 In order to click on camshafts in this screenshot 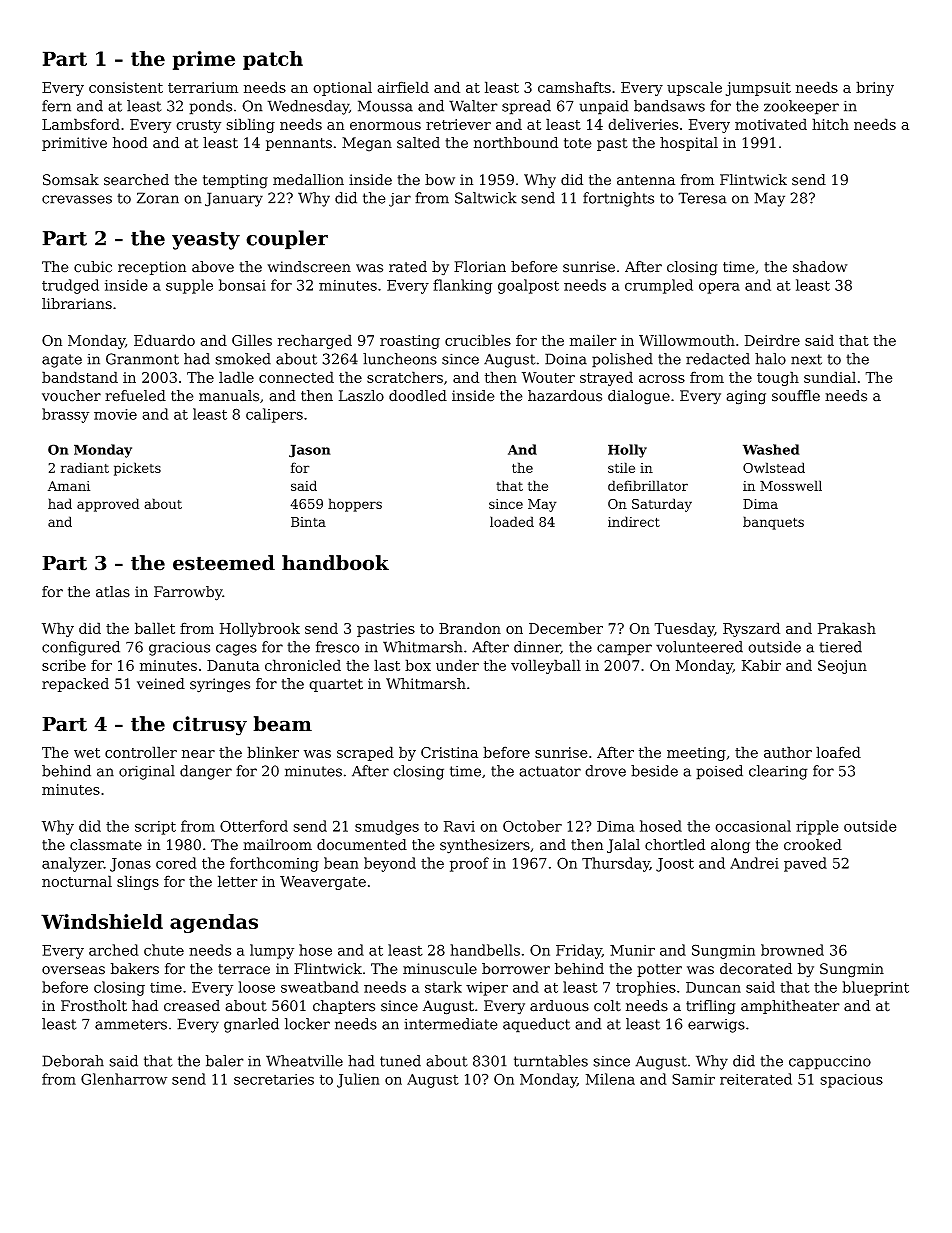, I will do `click(574, 87)`.
